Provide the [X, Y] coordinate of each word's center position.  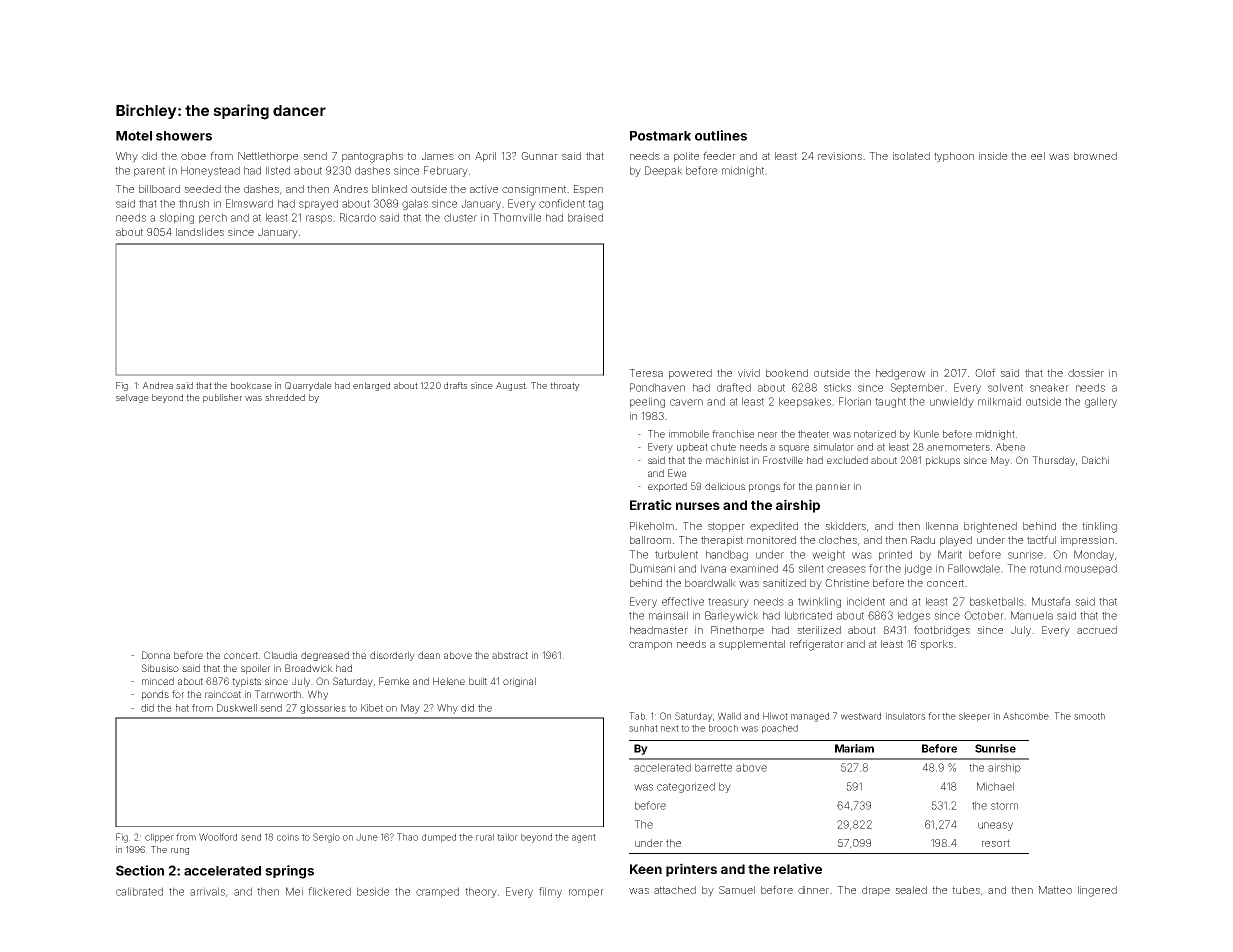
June [367, 837]
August [511, 386]
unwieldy [952, 402]
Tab [637, 716]
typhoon [954, 157]
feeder [719, 155]
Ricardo [358, 217]
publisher [222, 398]
